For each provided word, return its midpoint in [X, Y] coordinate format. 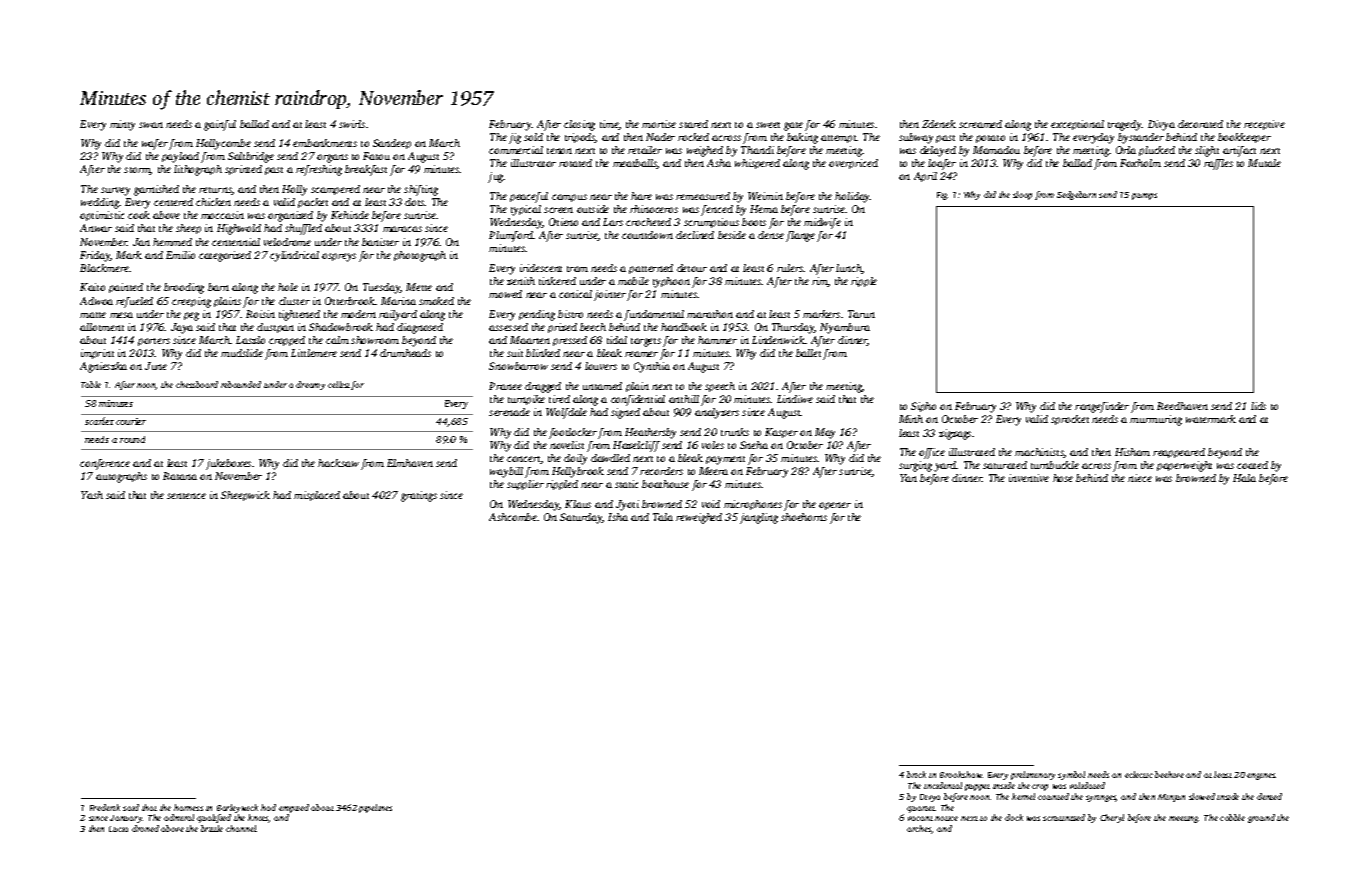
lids [1258, 406]
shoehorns [804, 517]
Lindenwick [778, 340]
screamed [980, 124]
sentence [186, 496]
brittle [212, 828]
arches [919, 829]
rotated [575, 163]
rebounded [241, 384]
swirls [352, 124]
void [711, 504]
